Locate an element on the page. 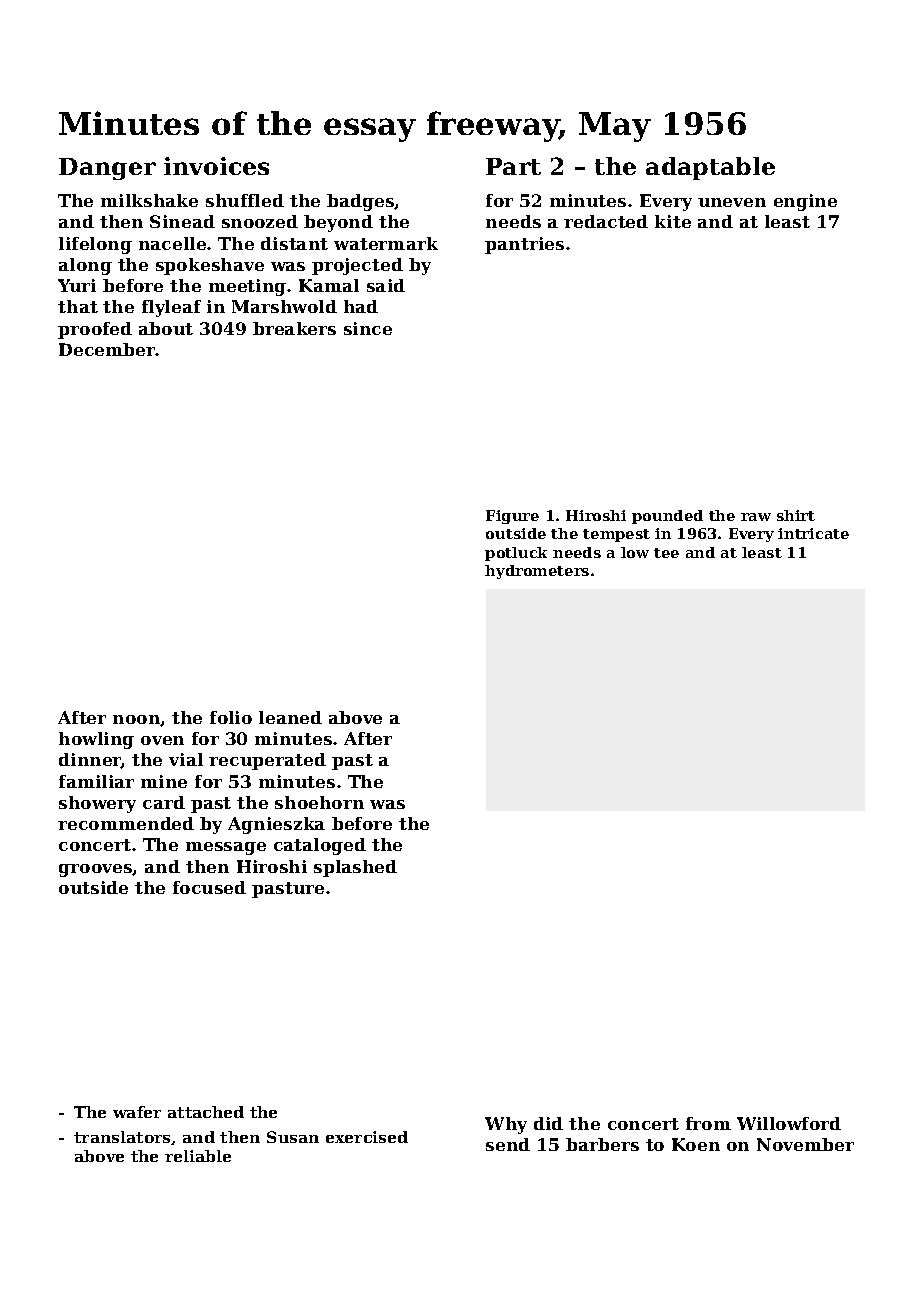 The width and height of the document is (924, 1314). splashed is located at coordinates (355, 868).
